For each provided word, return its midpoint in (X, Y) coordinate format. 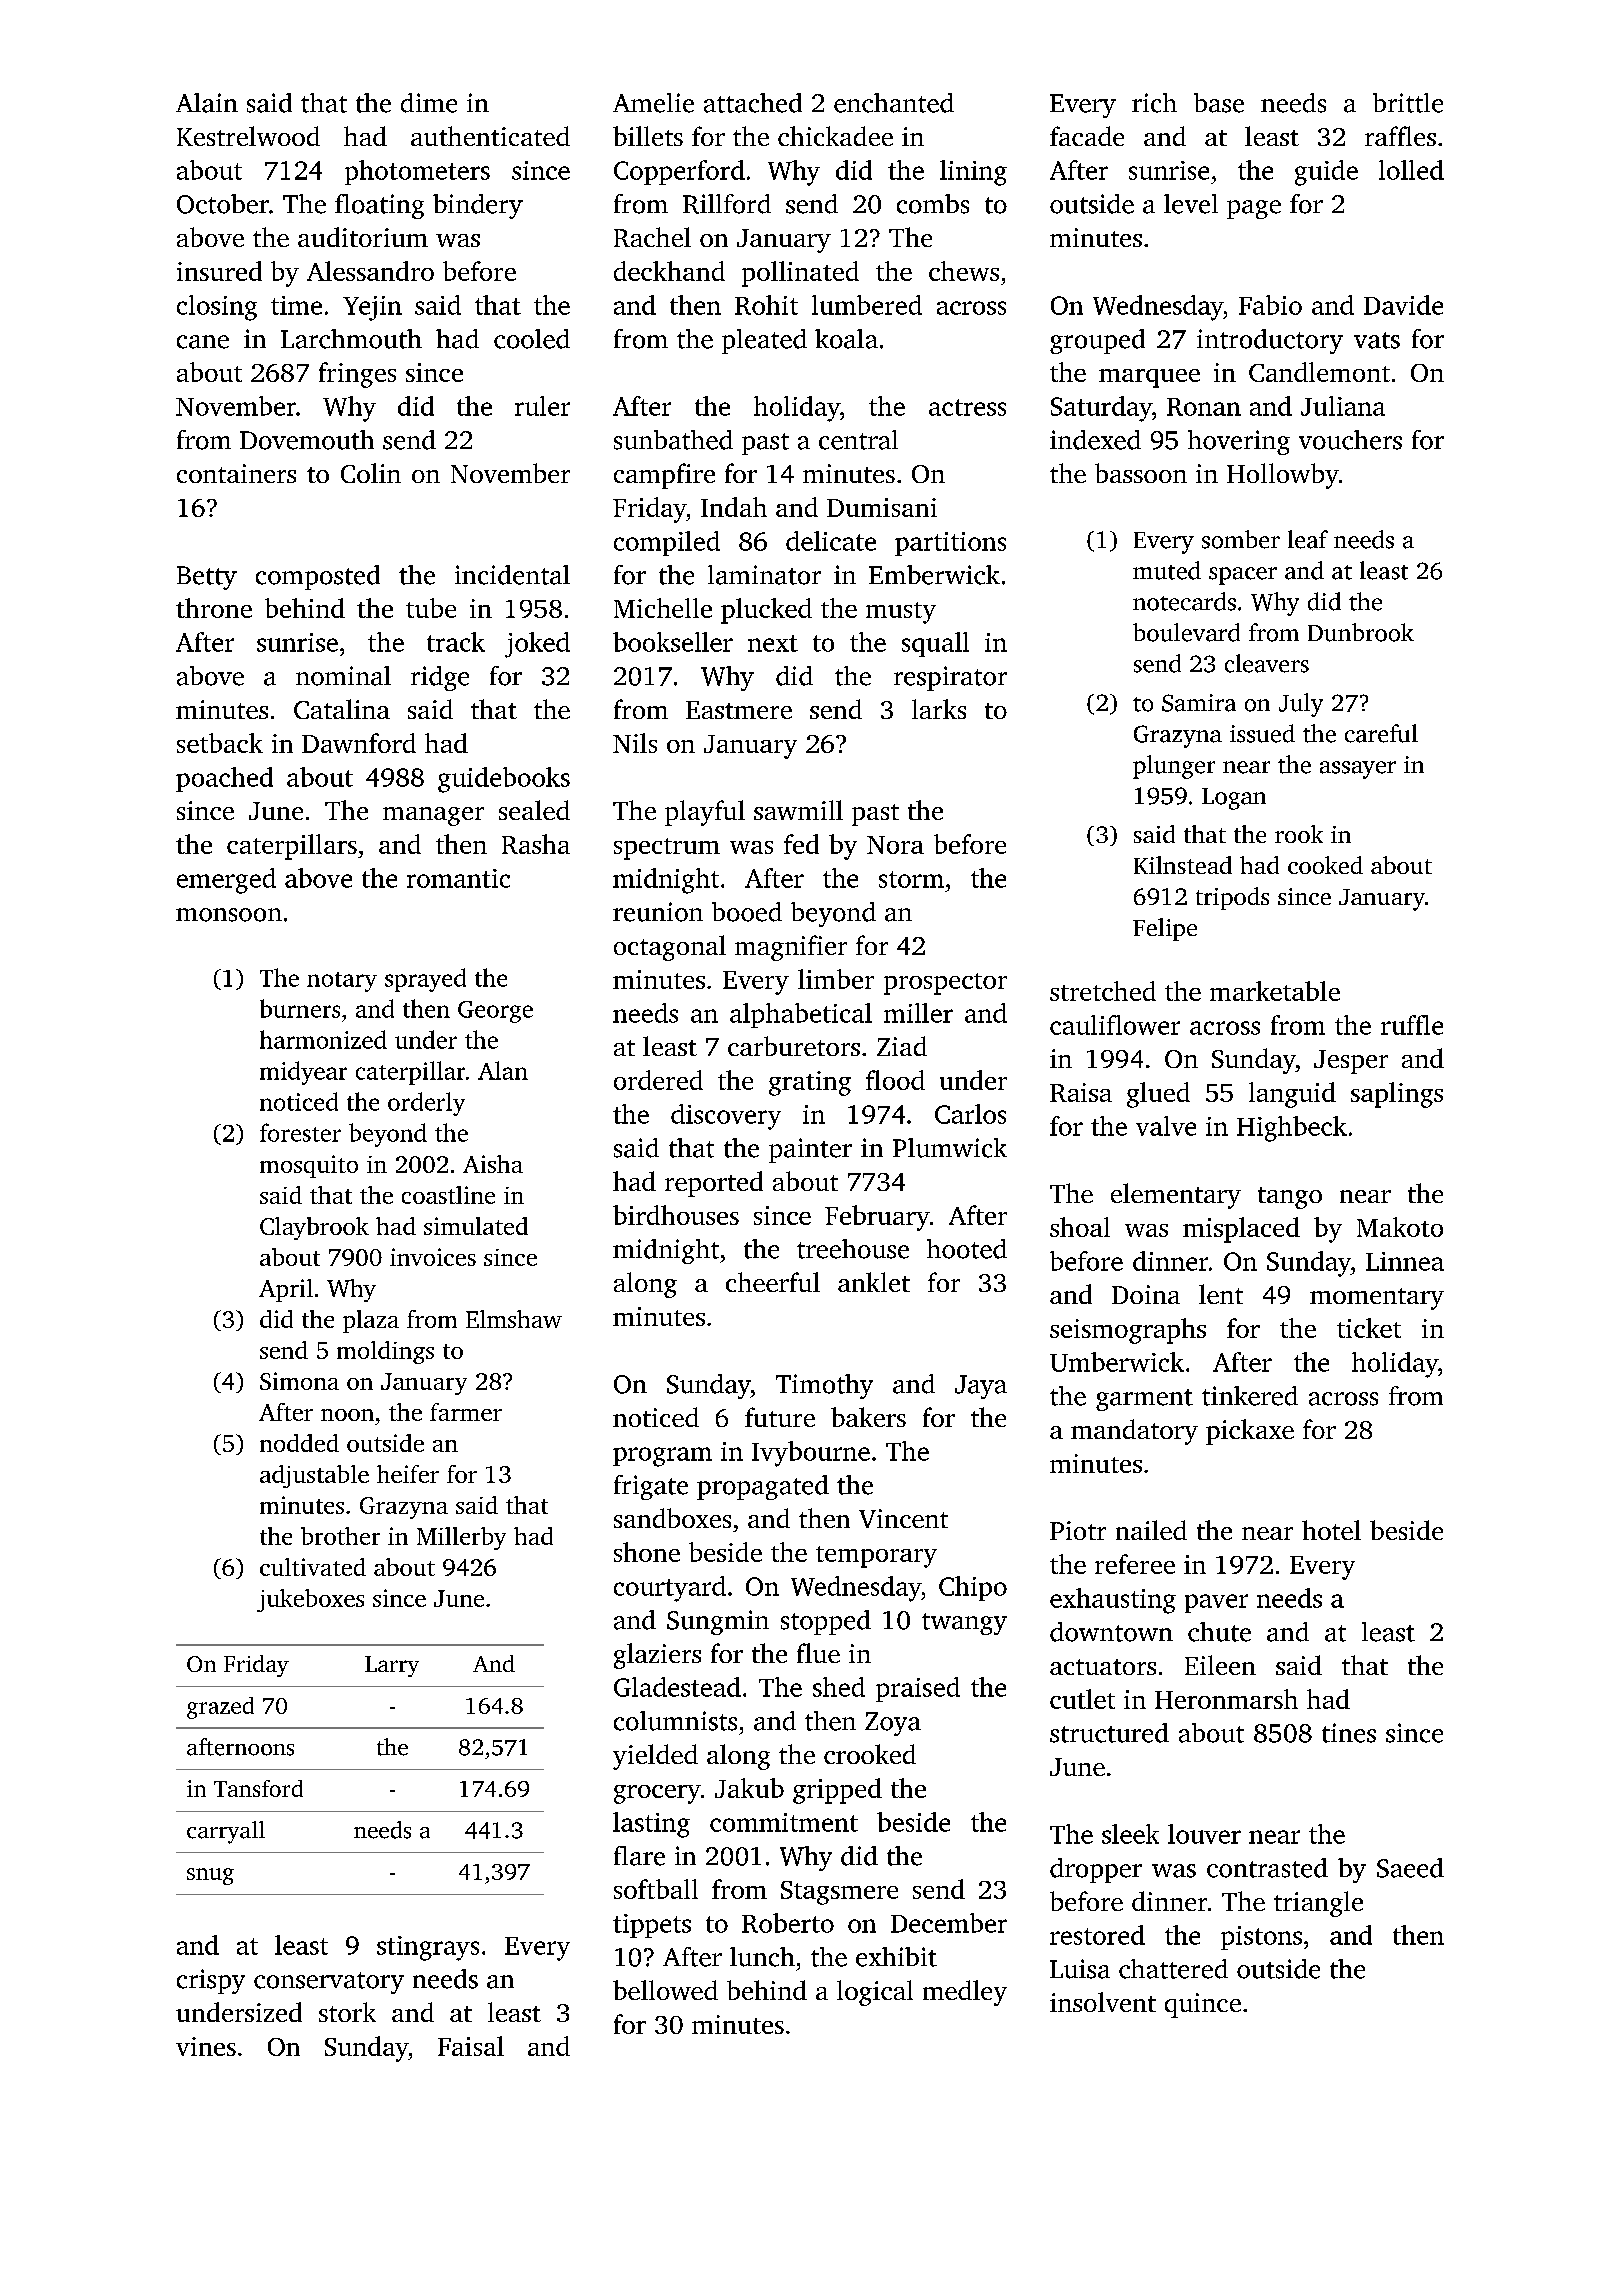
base (1219, 103)
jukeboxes (310, 1600)
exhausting (1113, 1601)
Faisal (471, 2046)
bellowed (665, 1990)
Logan (1234, 799)
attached (753, 103)
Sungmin (718, 1622)
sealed (534, 810)
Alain (207, 103)
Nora (895, 845)
